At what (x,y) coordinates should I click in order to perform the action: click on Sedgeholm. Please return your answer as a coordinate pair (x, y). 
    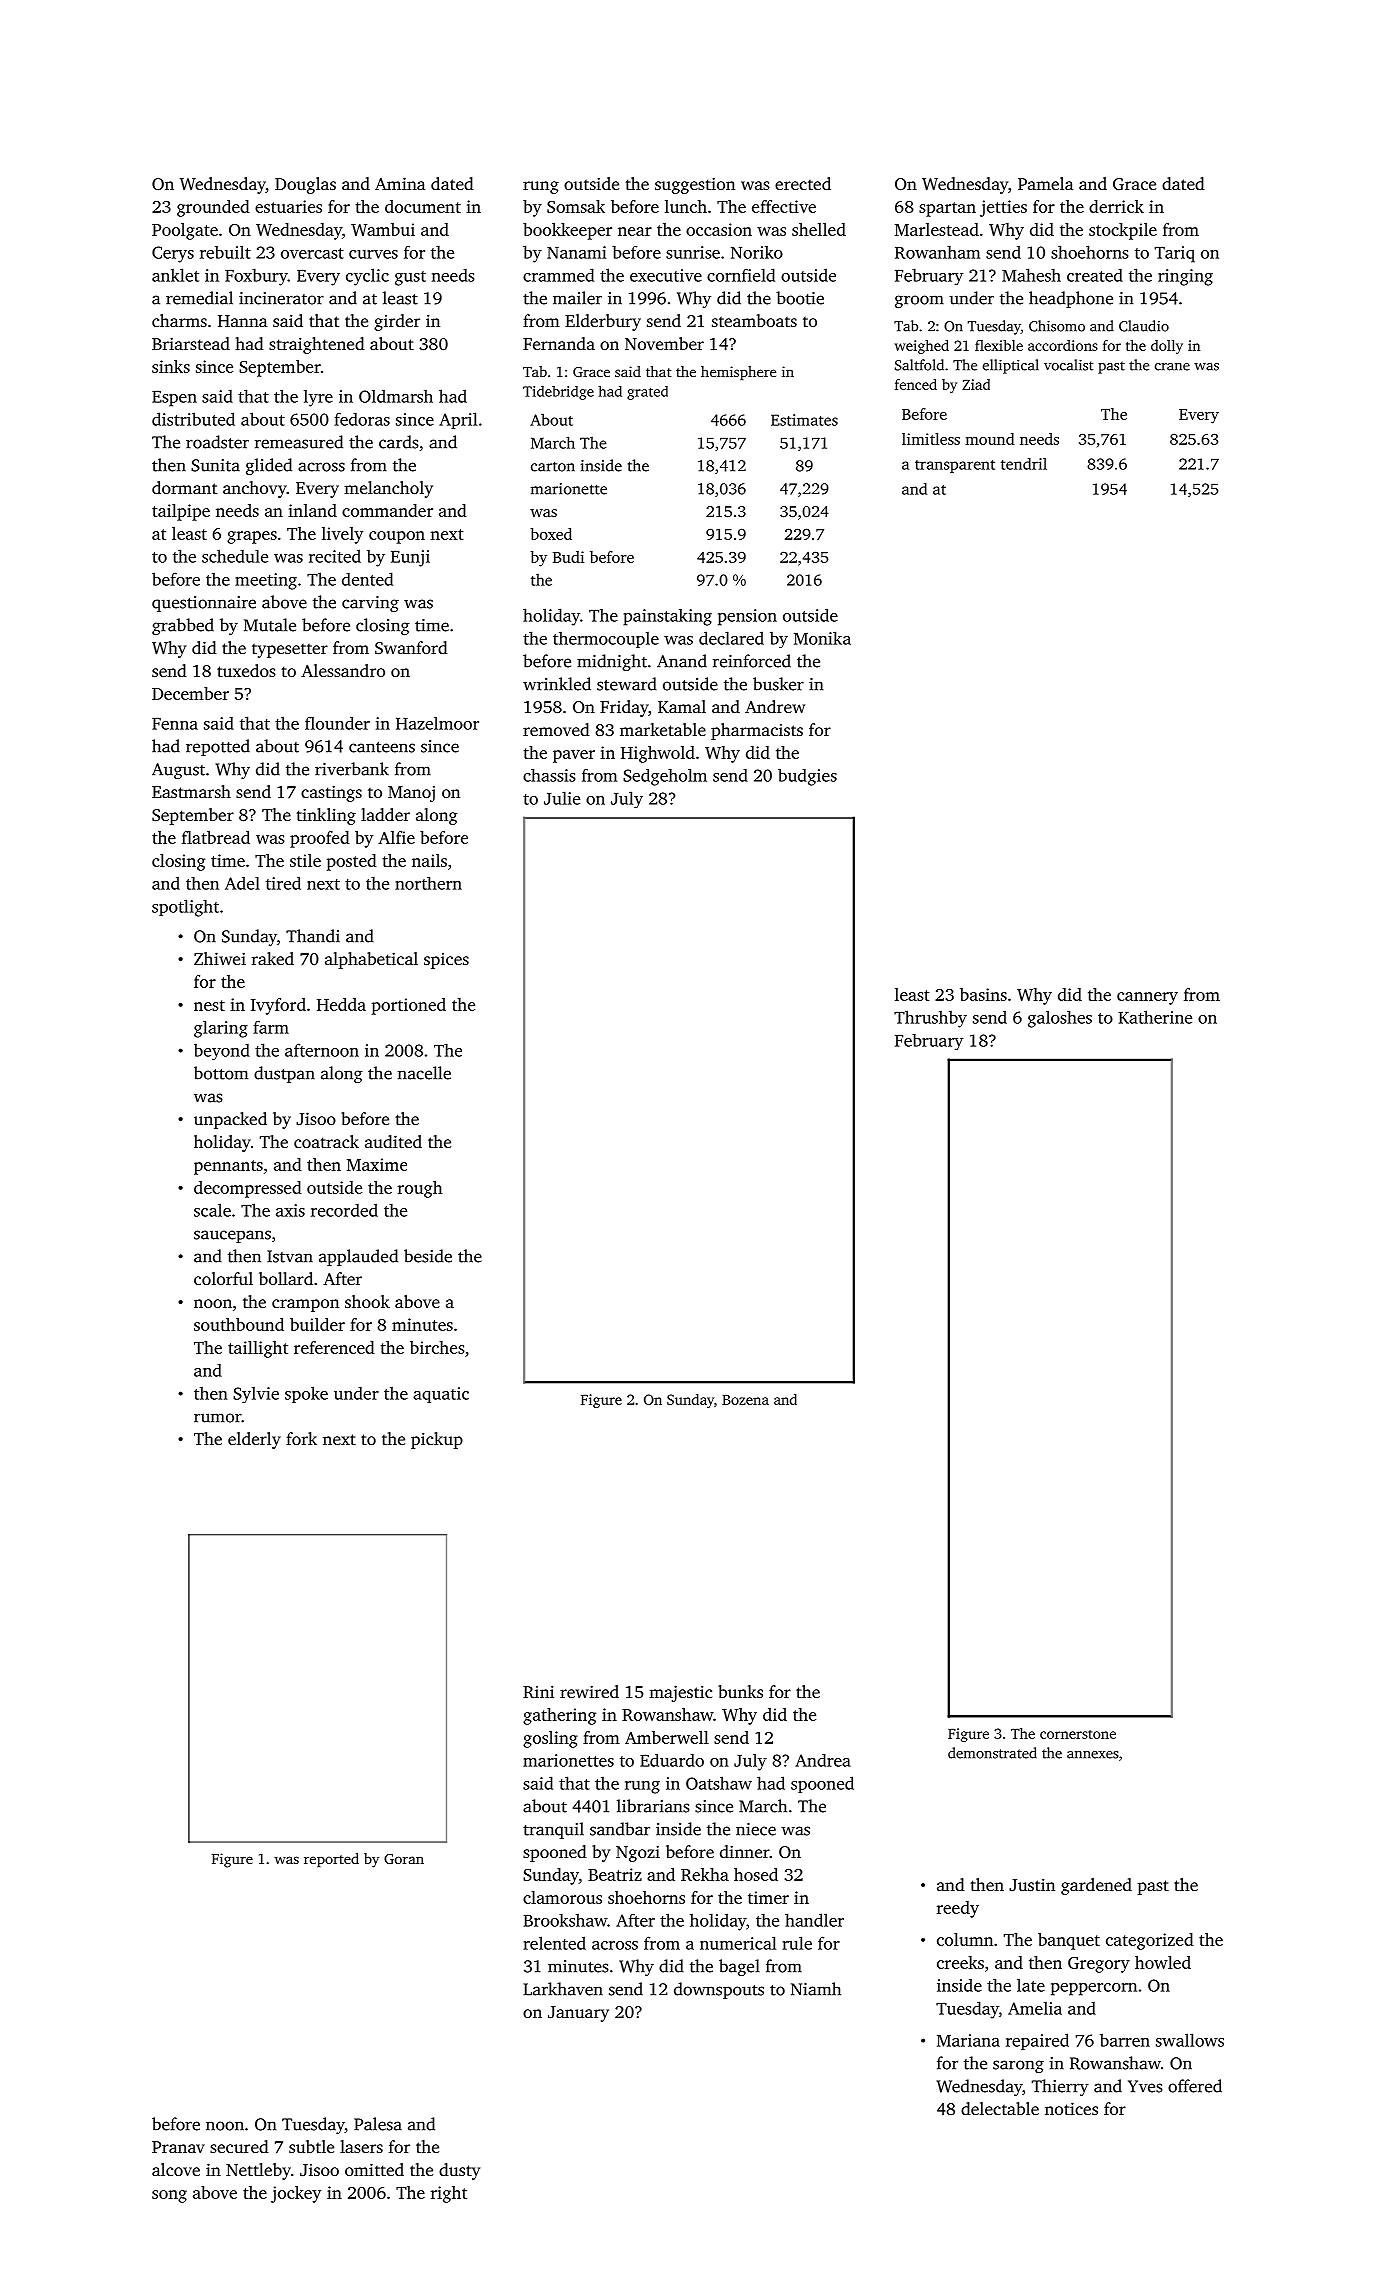
    Looking at the image, I should click on (665, 777).
